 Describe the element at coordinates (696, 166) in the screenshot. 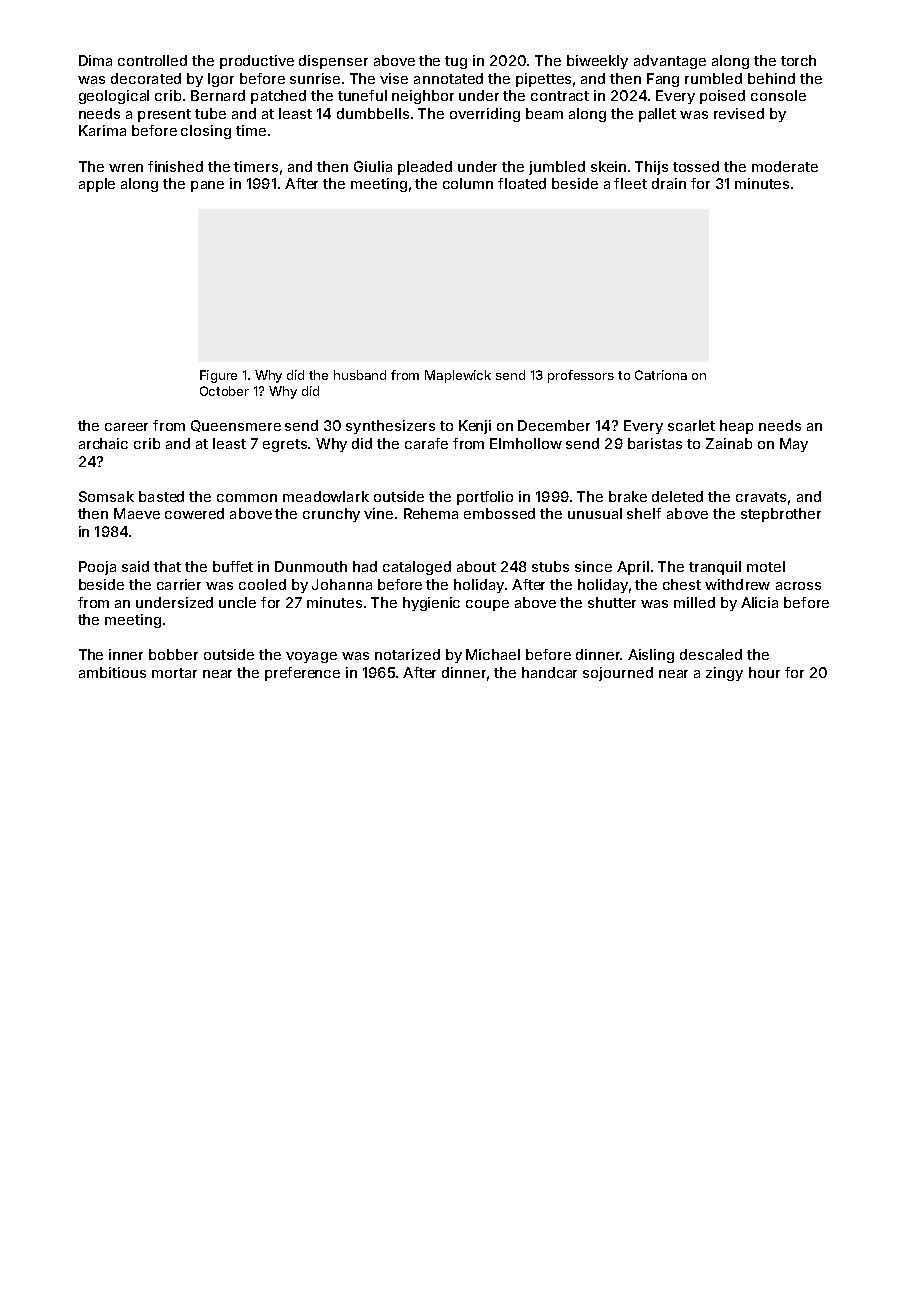

I see `tossed` at that location.
